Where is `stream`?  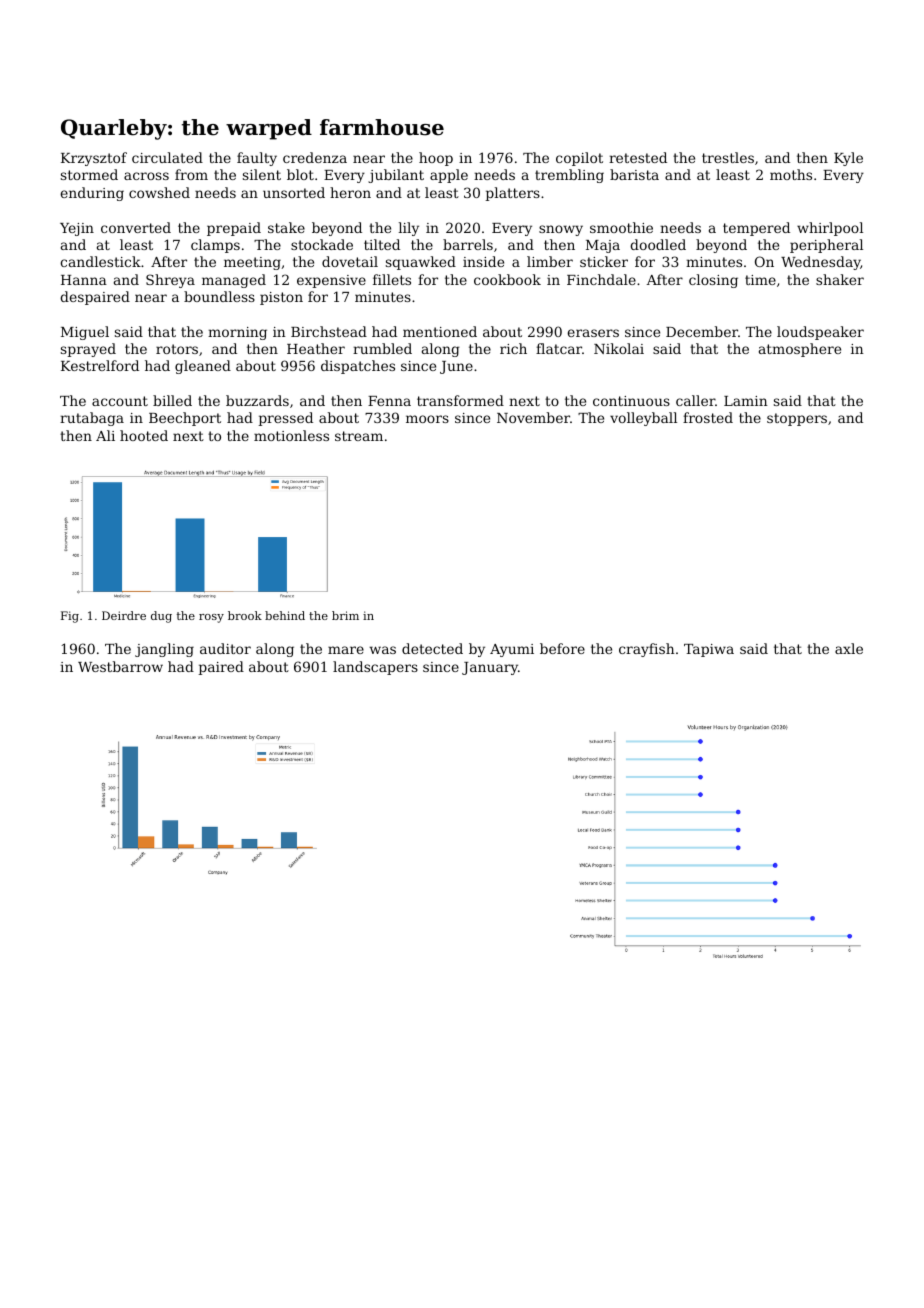
stream is located at coordinates (359, 436).
